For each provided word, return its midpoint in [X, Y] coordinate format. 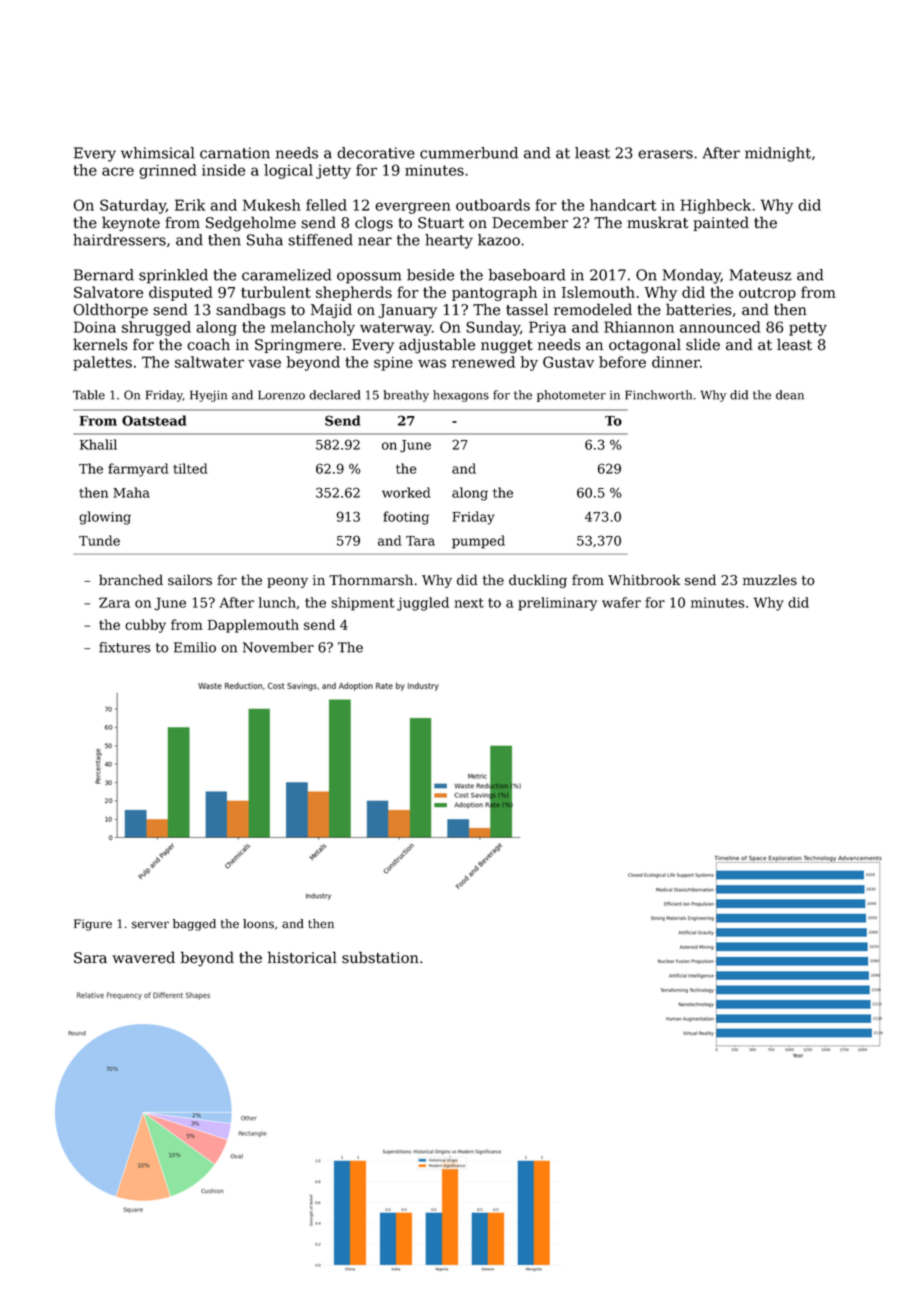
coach [208, 344]
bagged [194, 925]
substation [380, 957]
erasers [665, 154]
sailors [190, 580]
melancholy [313, 328]
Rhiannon [639, 327]
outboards [493, 205]
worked [406, 492]
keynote [131, 224]
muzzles [770, 580]
